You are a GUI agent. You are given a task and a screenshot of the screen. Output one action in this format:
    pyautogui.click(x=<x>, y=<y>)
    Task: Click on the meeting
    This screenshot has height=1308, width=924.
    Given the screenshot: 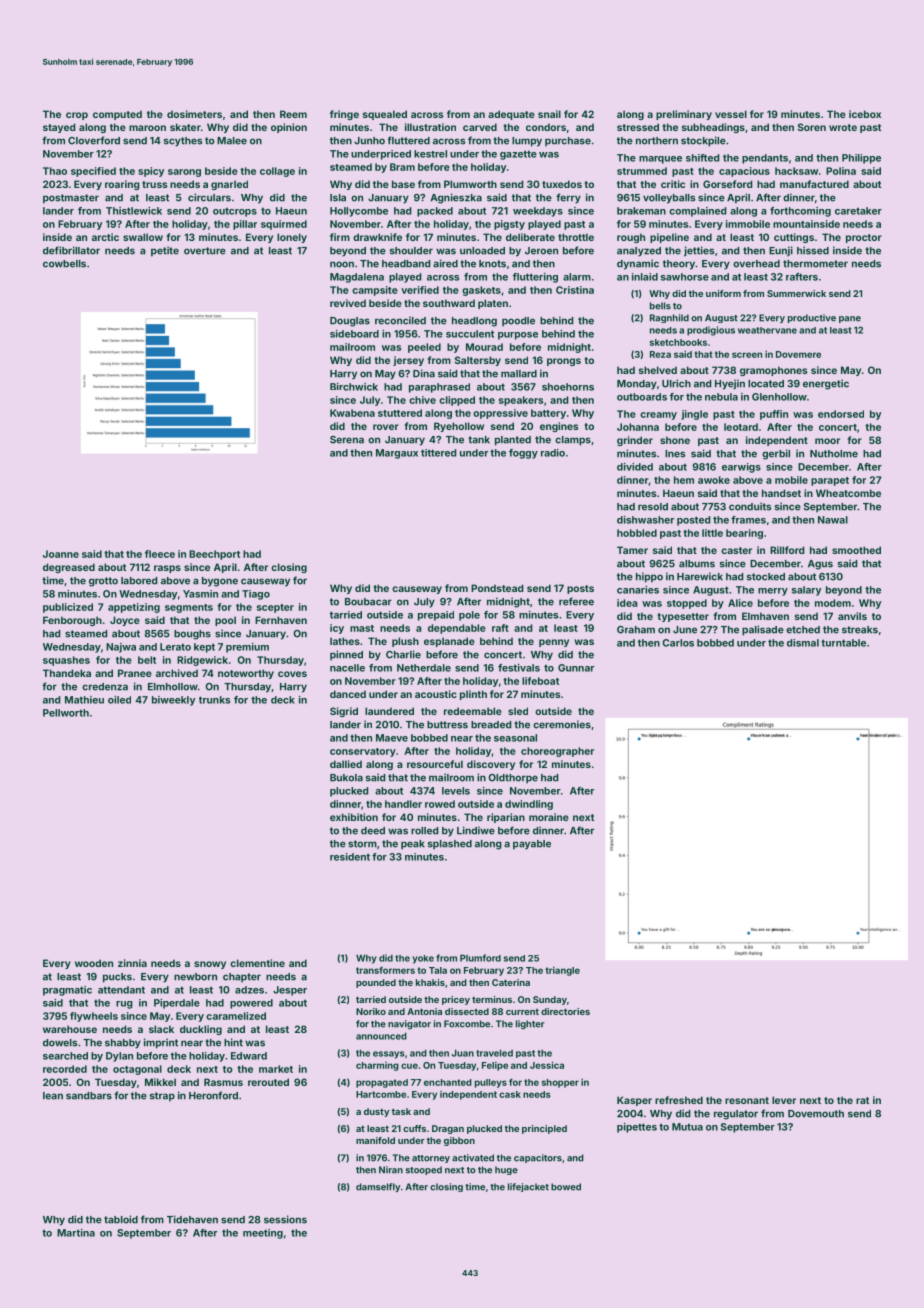 What is the action you would take?
    pyautogui.click(x=263, y=1234)
